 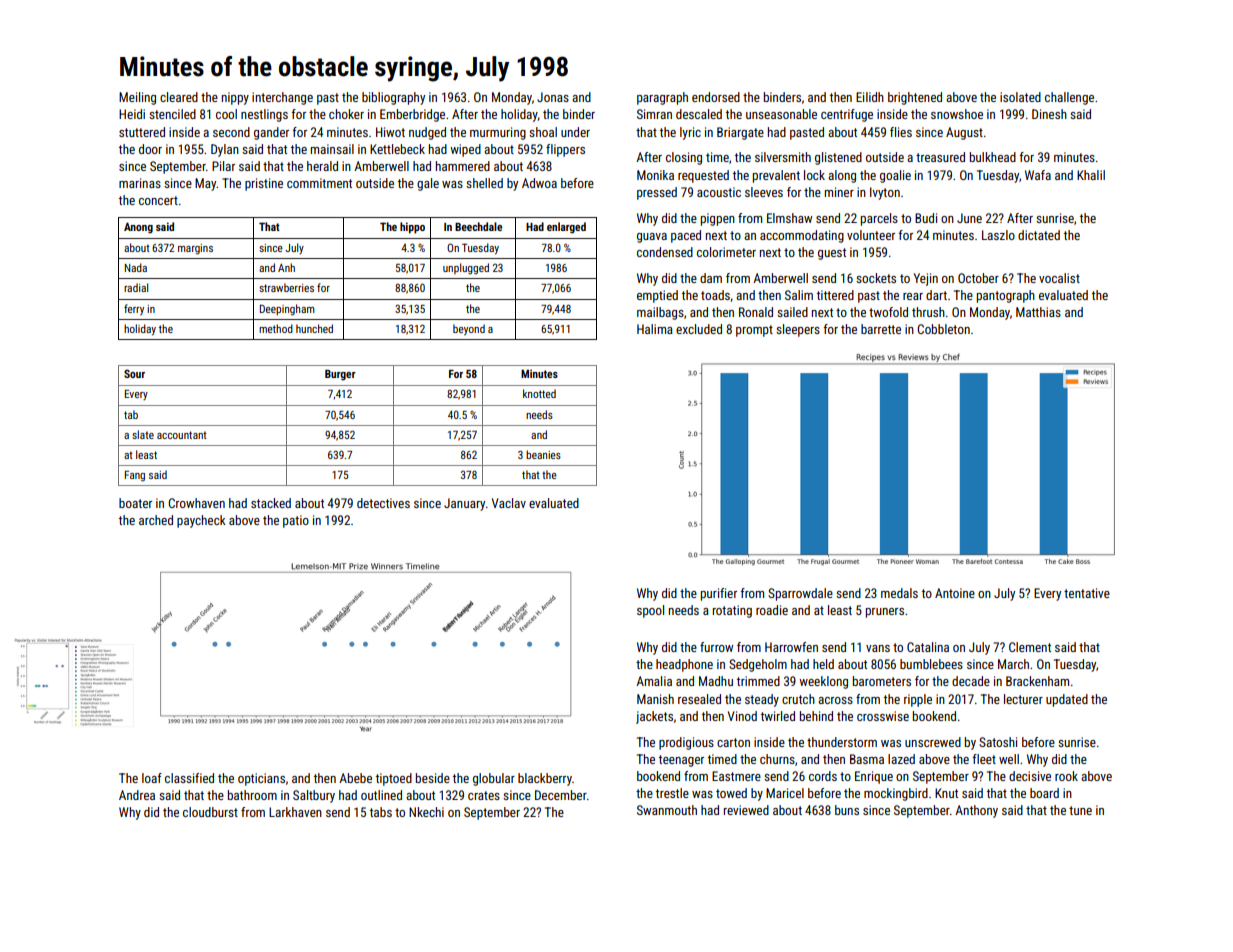 What do you see at coordinates (667, 810) in the screenshot?
I see `Swanmouth` at bounding box center [667, 810].
